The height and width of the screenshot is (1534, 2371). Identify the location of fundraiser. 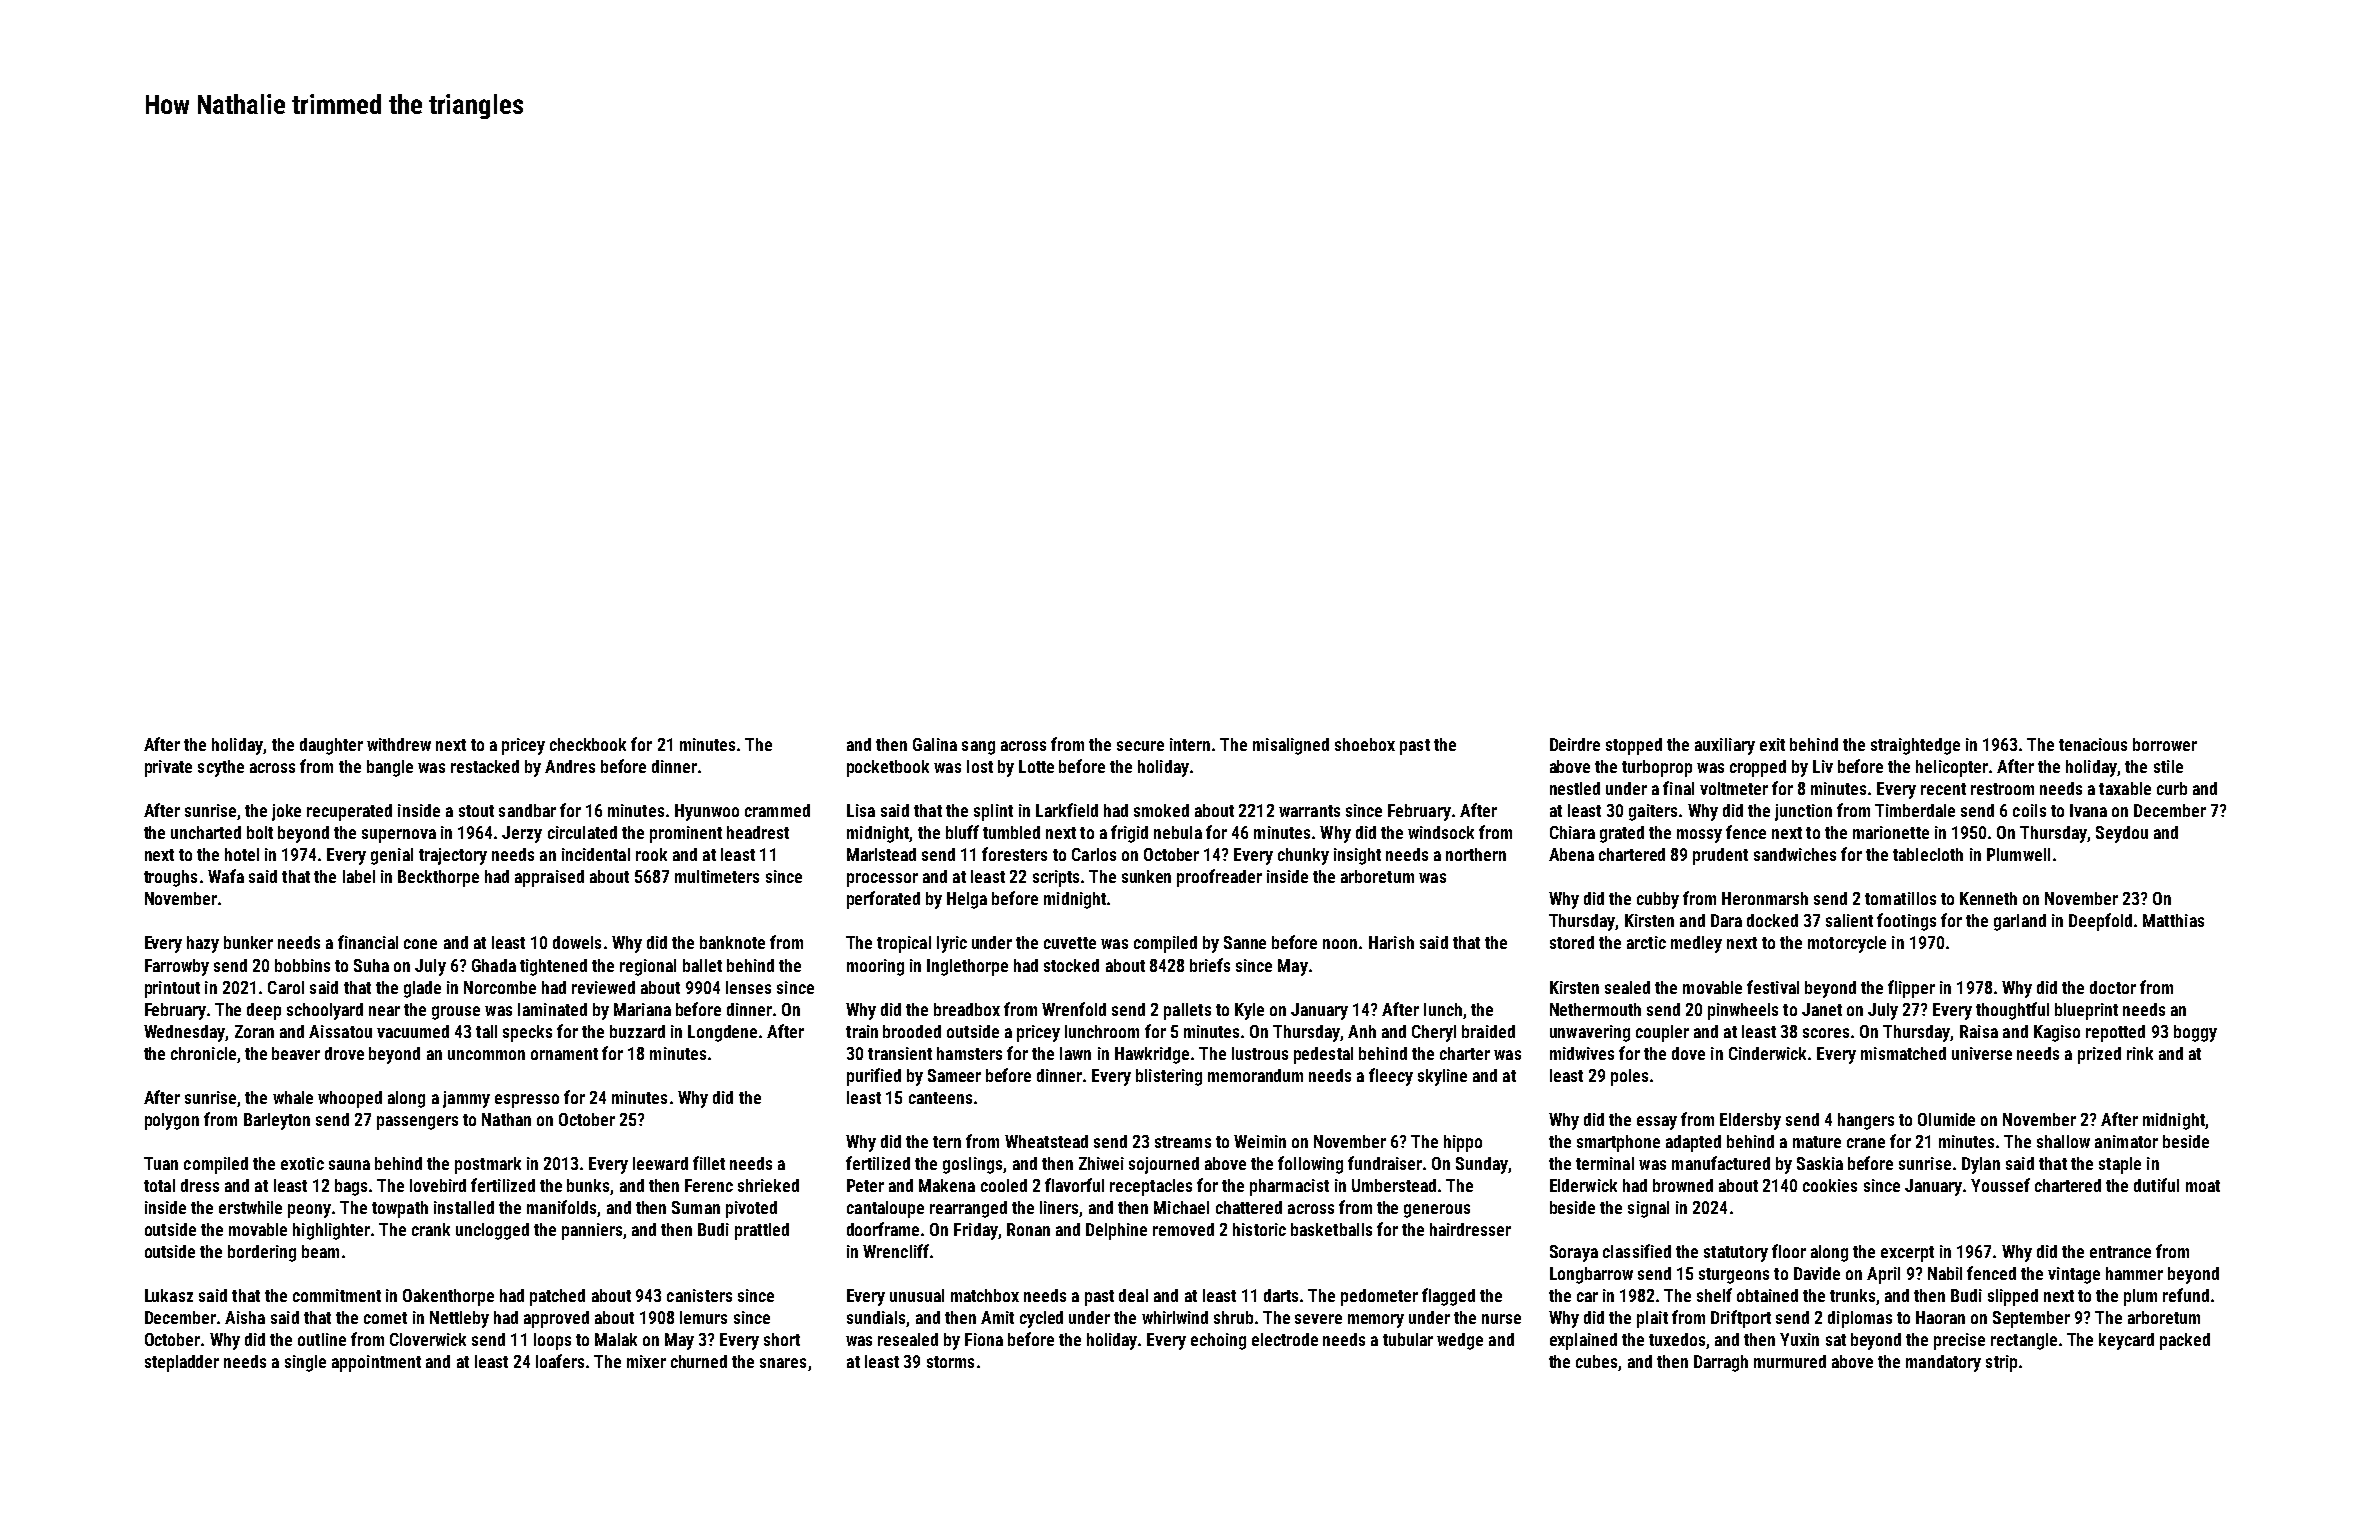
(1385, 1163).
